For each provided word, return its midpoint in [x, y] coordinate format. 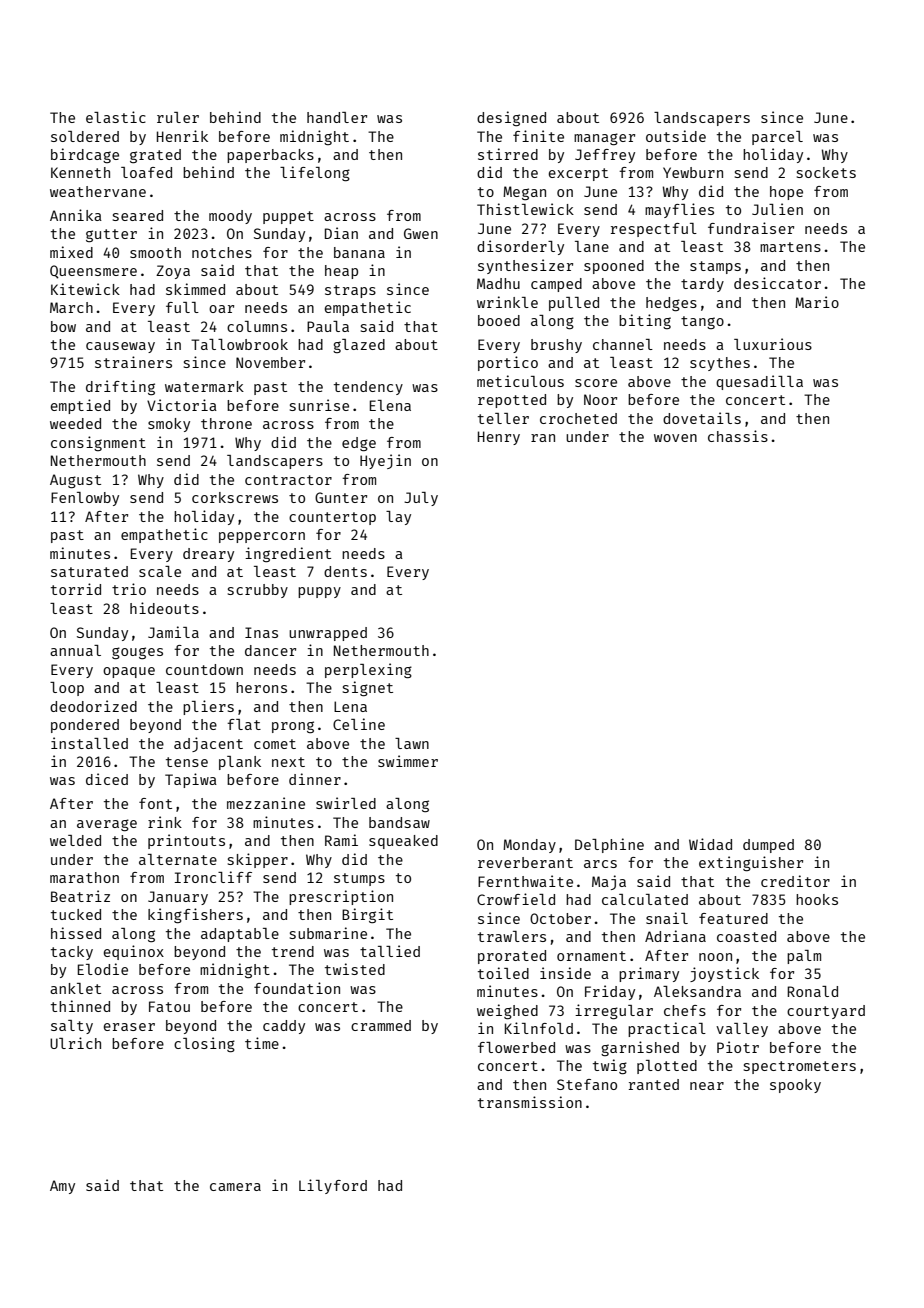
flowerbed [516, 1047]
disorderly [520, 247]
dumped [768, 846]
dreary [208, 555]
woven [675, 438]
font [155, 803]
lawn [412, 743]
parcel [777, 138]
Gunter [341, 497]
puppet [288, 217]
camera [235, 1187]
